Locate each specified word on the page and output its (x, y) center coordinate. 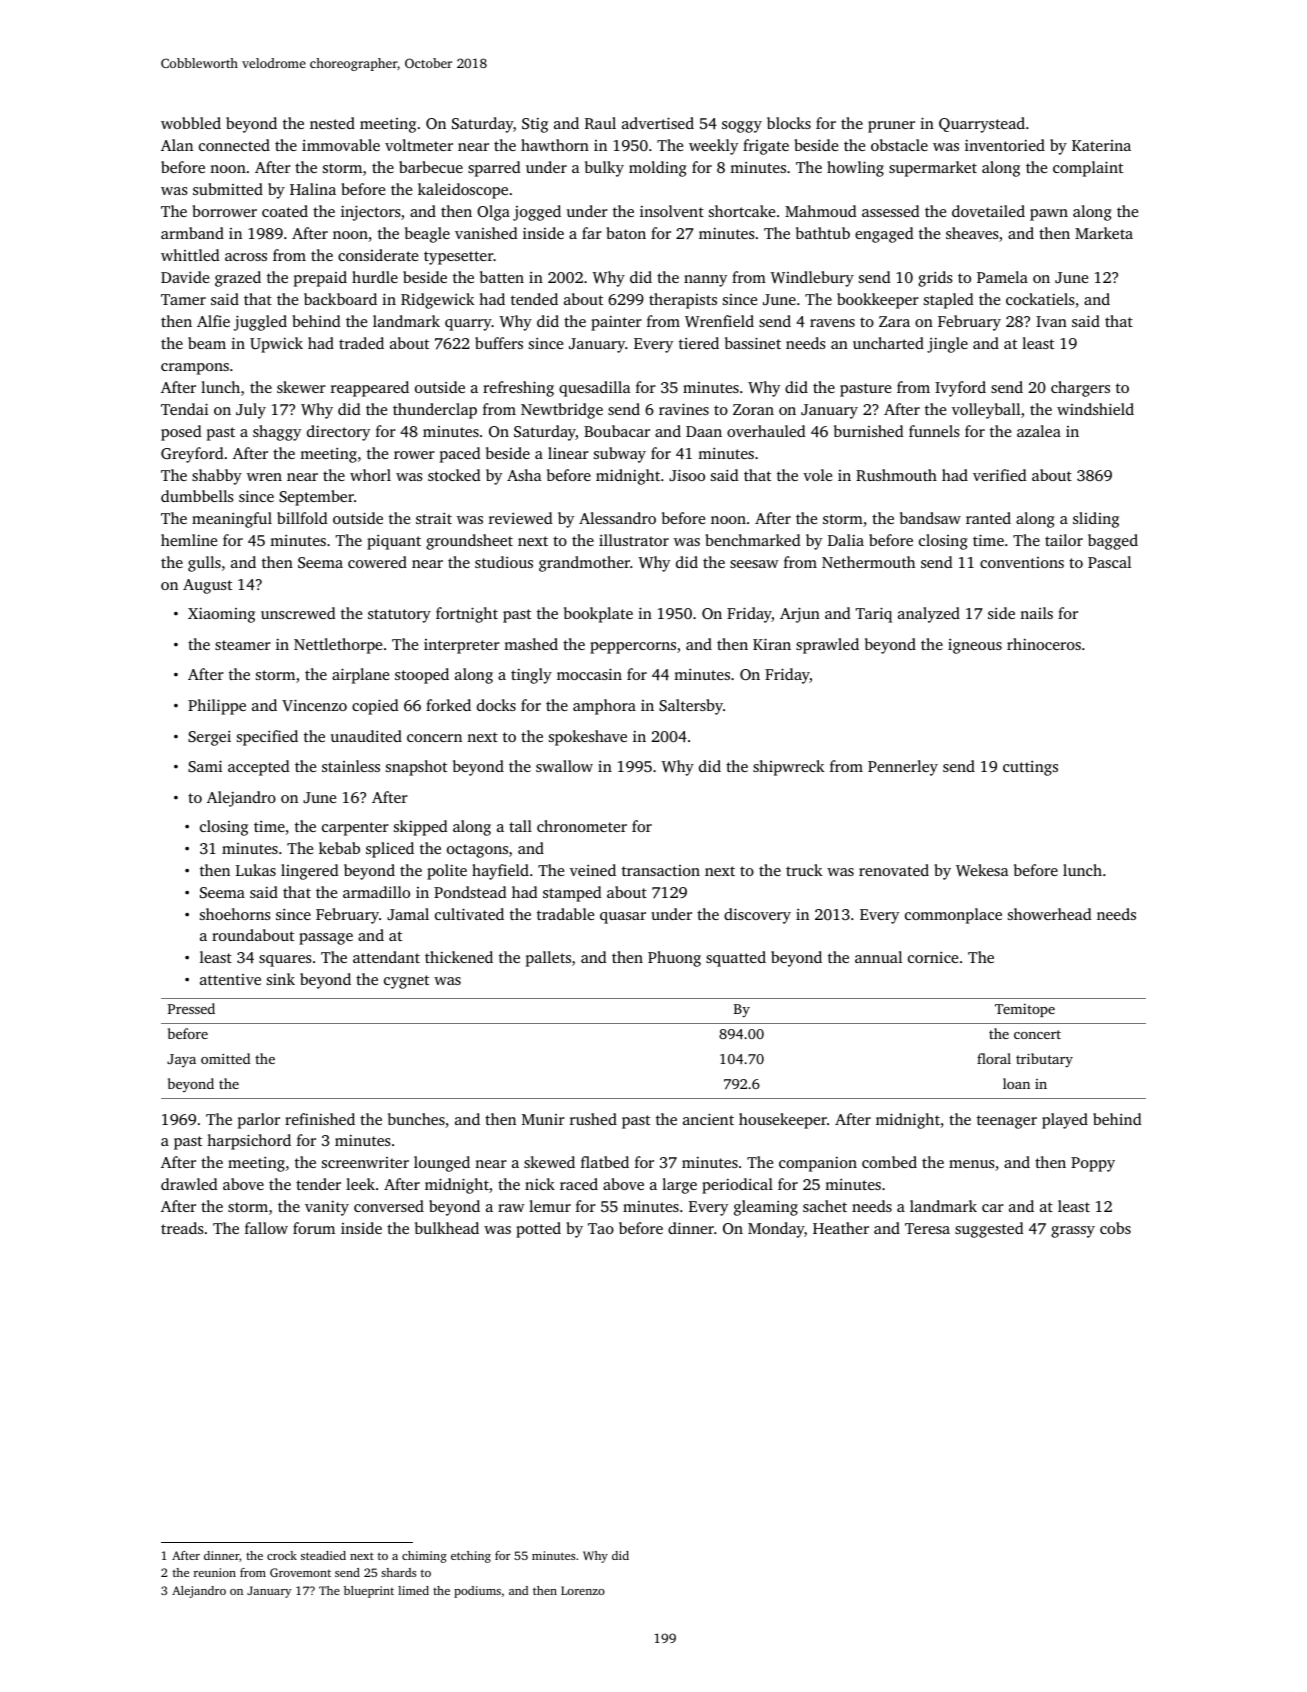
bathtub (823, 233)
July (251, 411)
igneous (975, 646)
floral (994, 1058)
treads (182, 1228)
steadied (323, 1555)
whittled (190, 255)
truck (804, 870)
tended (534, 299)
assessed (890, 211)
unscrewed (298, 613)
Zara (894, 321)
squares (285, 961)
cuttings (1030, 768)
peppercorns (633, 648)
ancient (708, 1119)
